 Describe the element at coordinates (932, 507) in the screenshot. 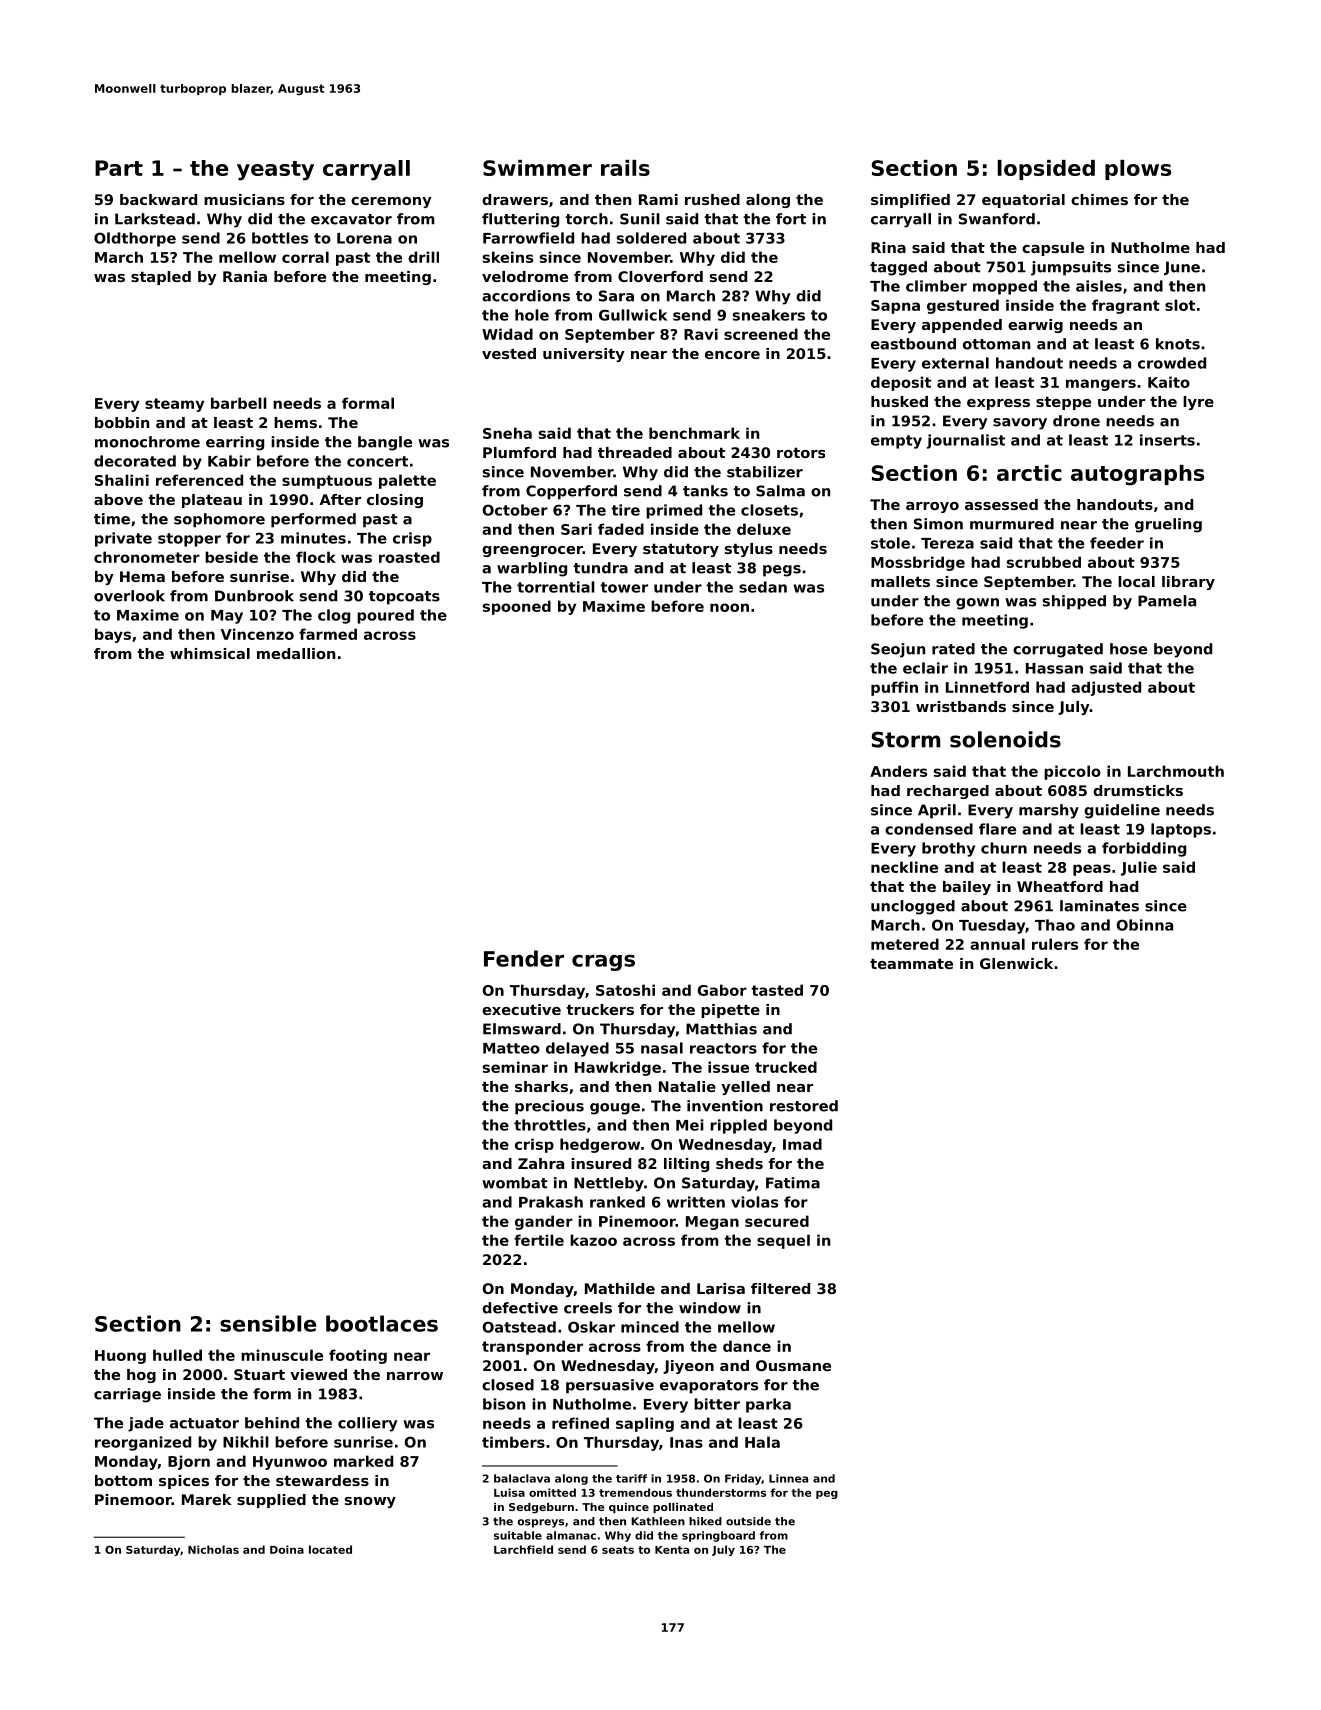

I see `arroyo` at that location.
